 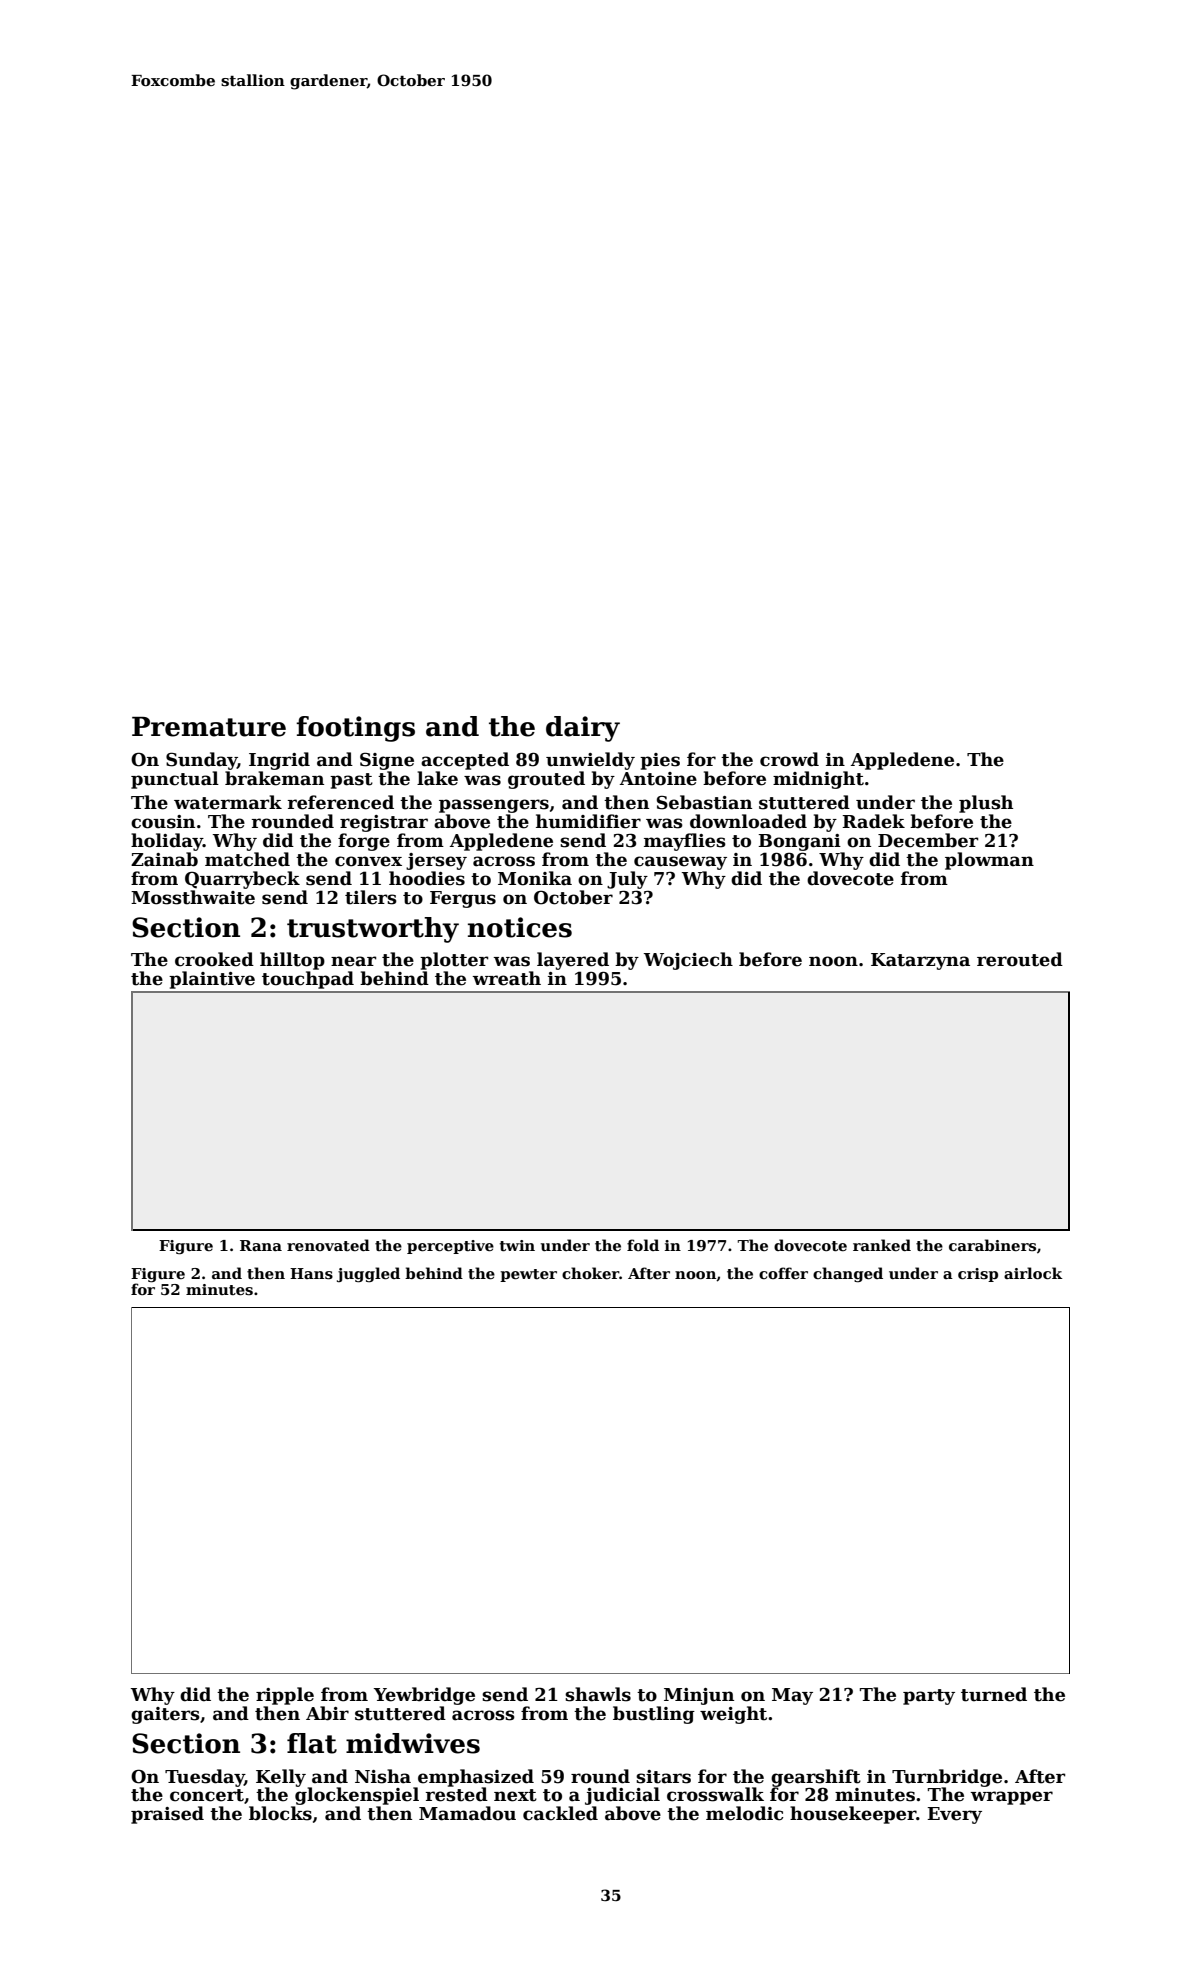 What do you see at coordinates (528, 1275) in the page?
I see `pewter` at bounding box center [528, 1275].
